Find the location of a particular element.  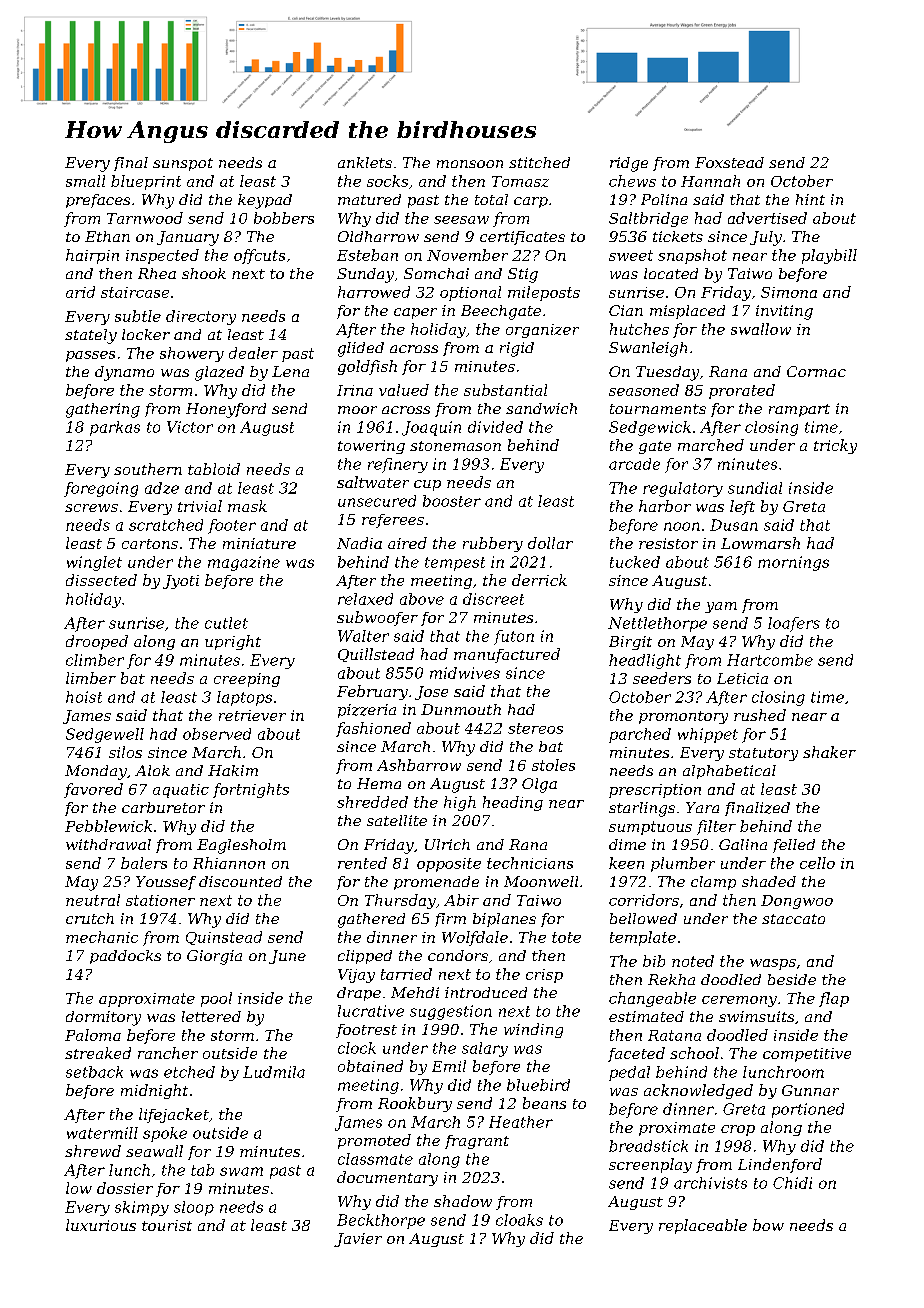

mileposts is located at coordinates (544, 293).
